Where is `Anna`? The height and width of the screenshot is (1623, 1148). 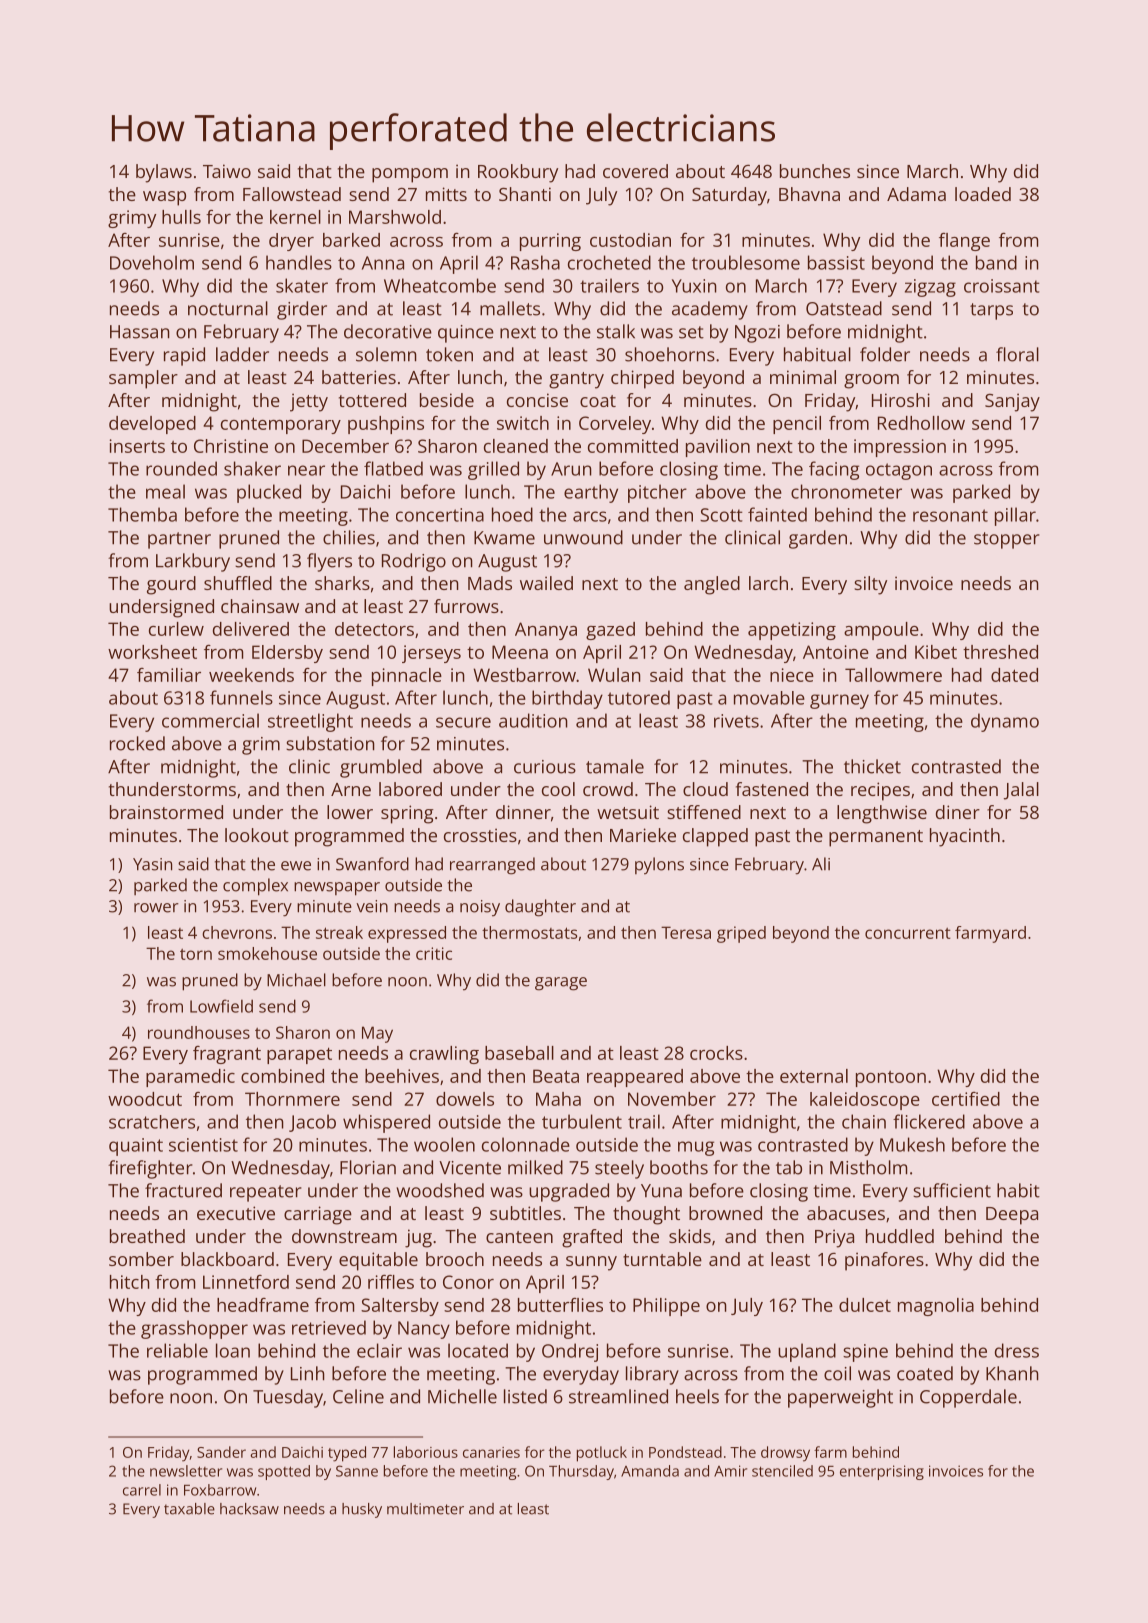
Anna is located at coordinates (383, 263).
